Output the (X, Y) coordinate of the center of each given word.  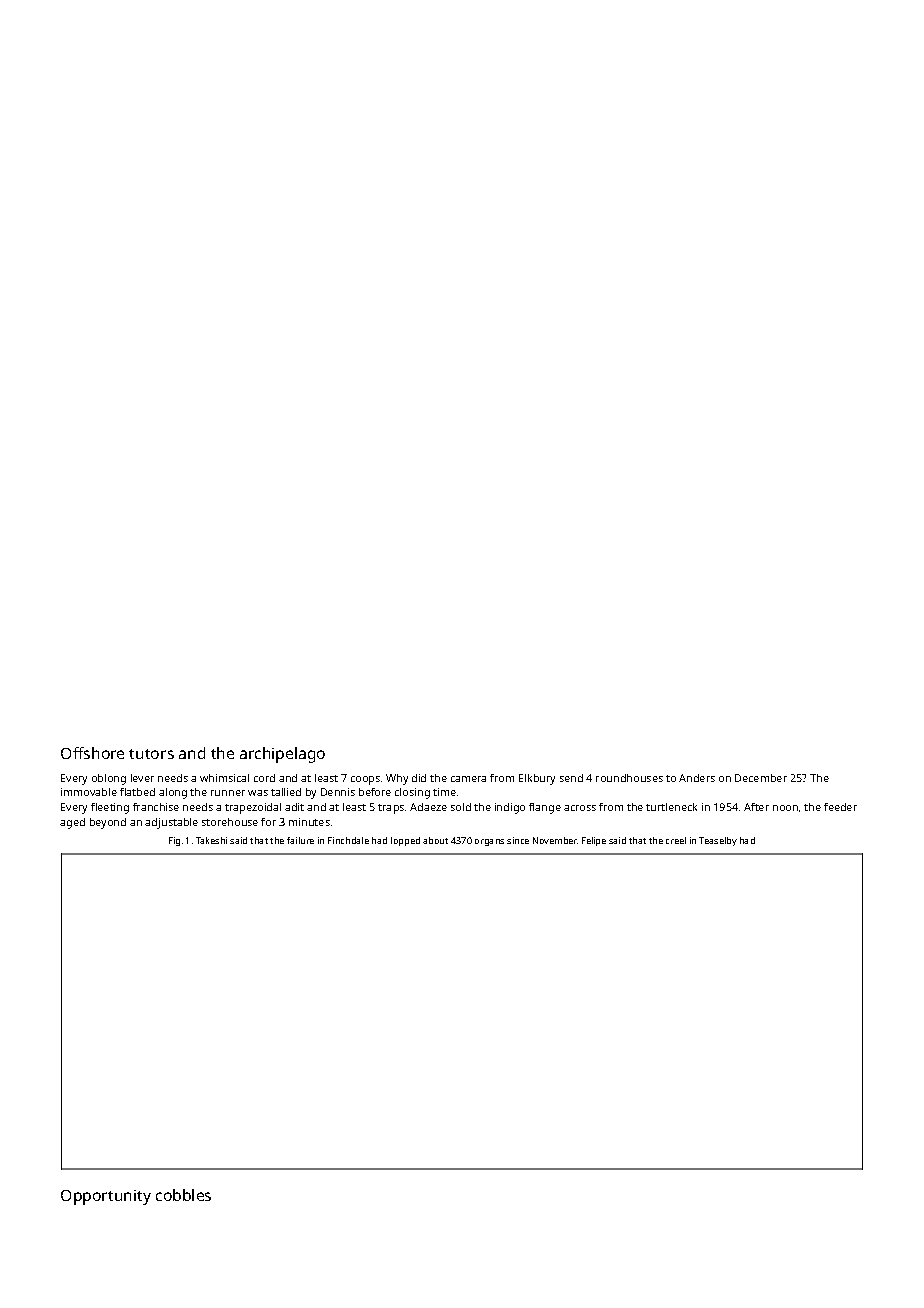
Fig (174, 841)
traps (391, 809)
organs (489, 842)
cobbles (183, 1195)
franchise (156, 807)
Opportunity (106, 1197)
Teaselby (718, 841)
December (761, 778)
